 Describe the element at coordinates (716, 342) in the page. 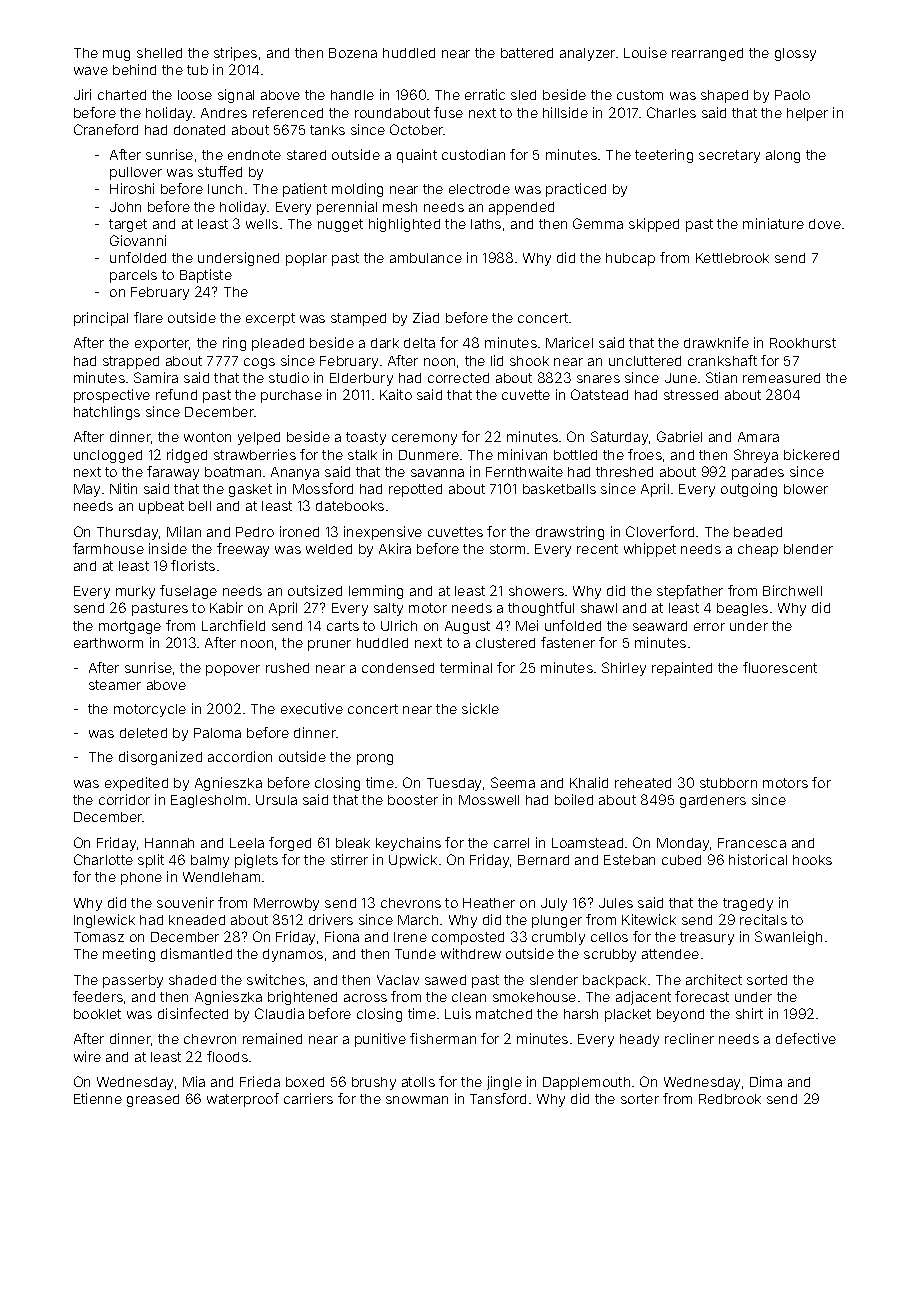

I see `drawknife` at that location.
